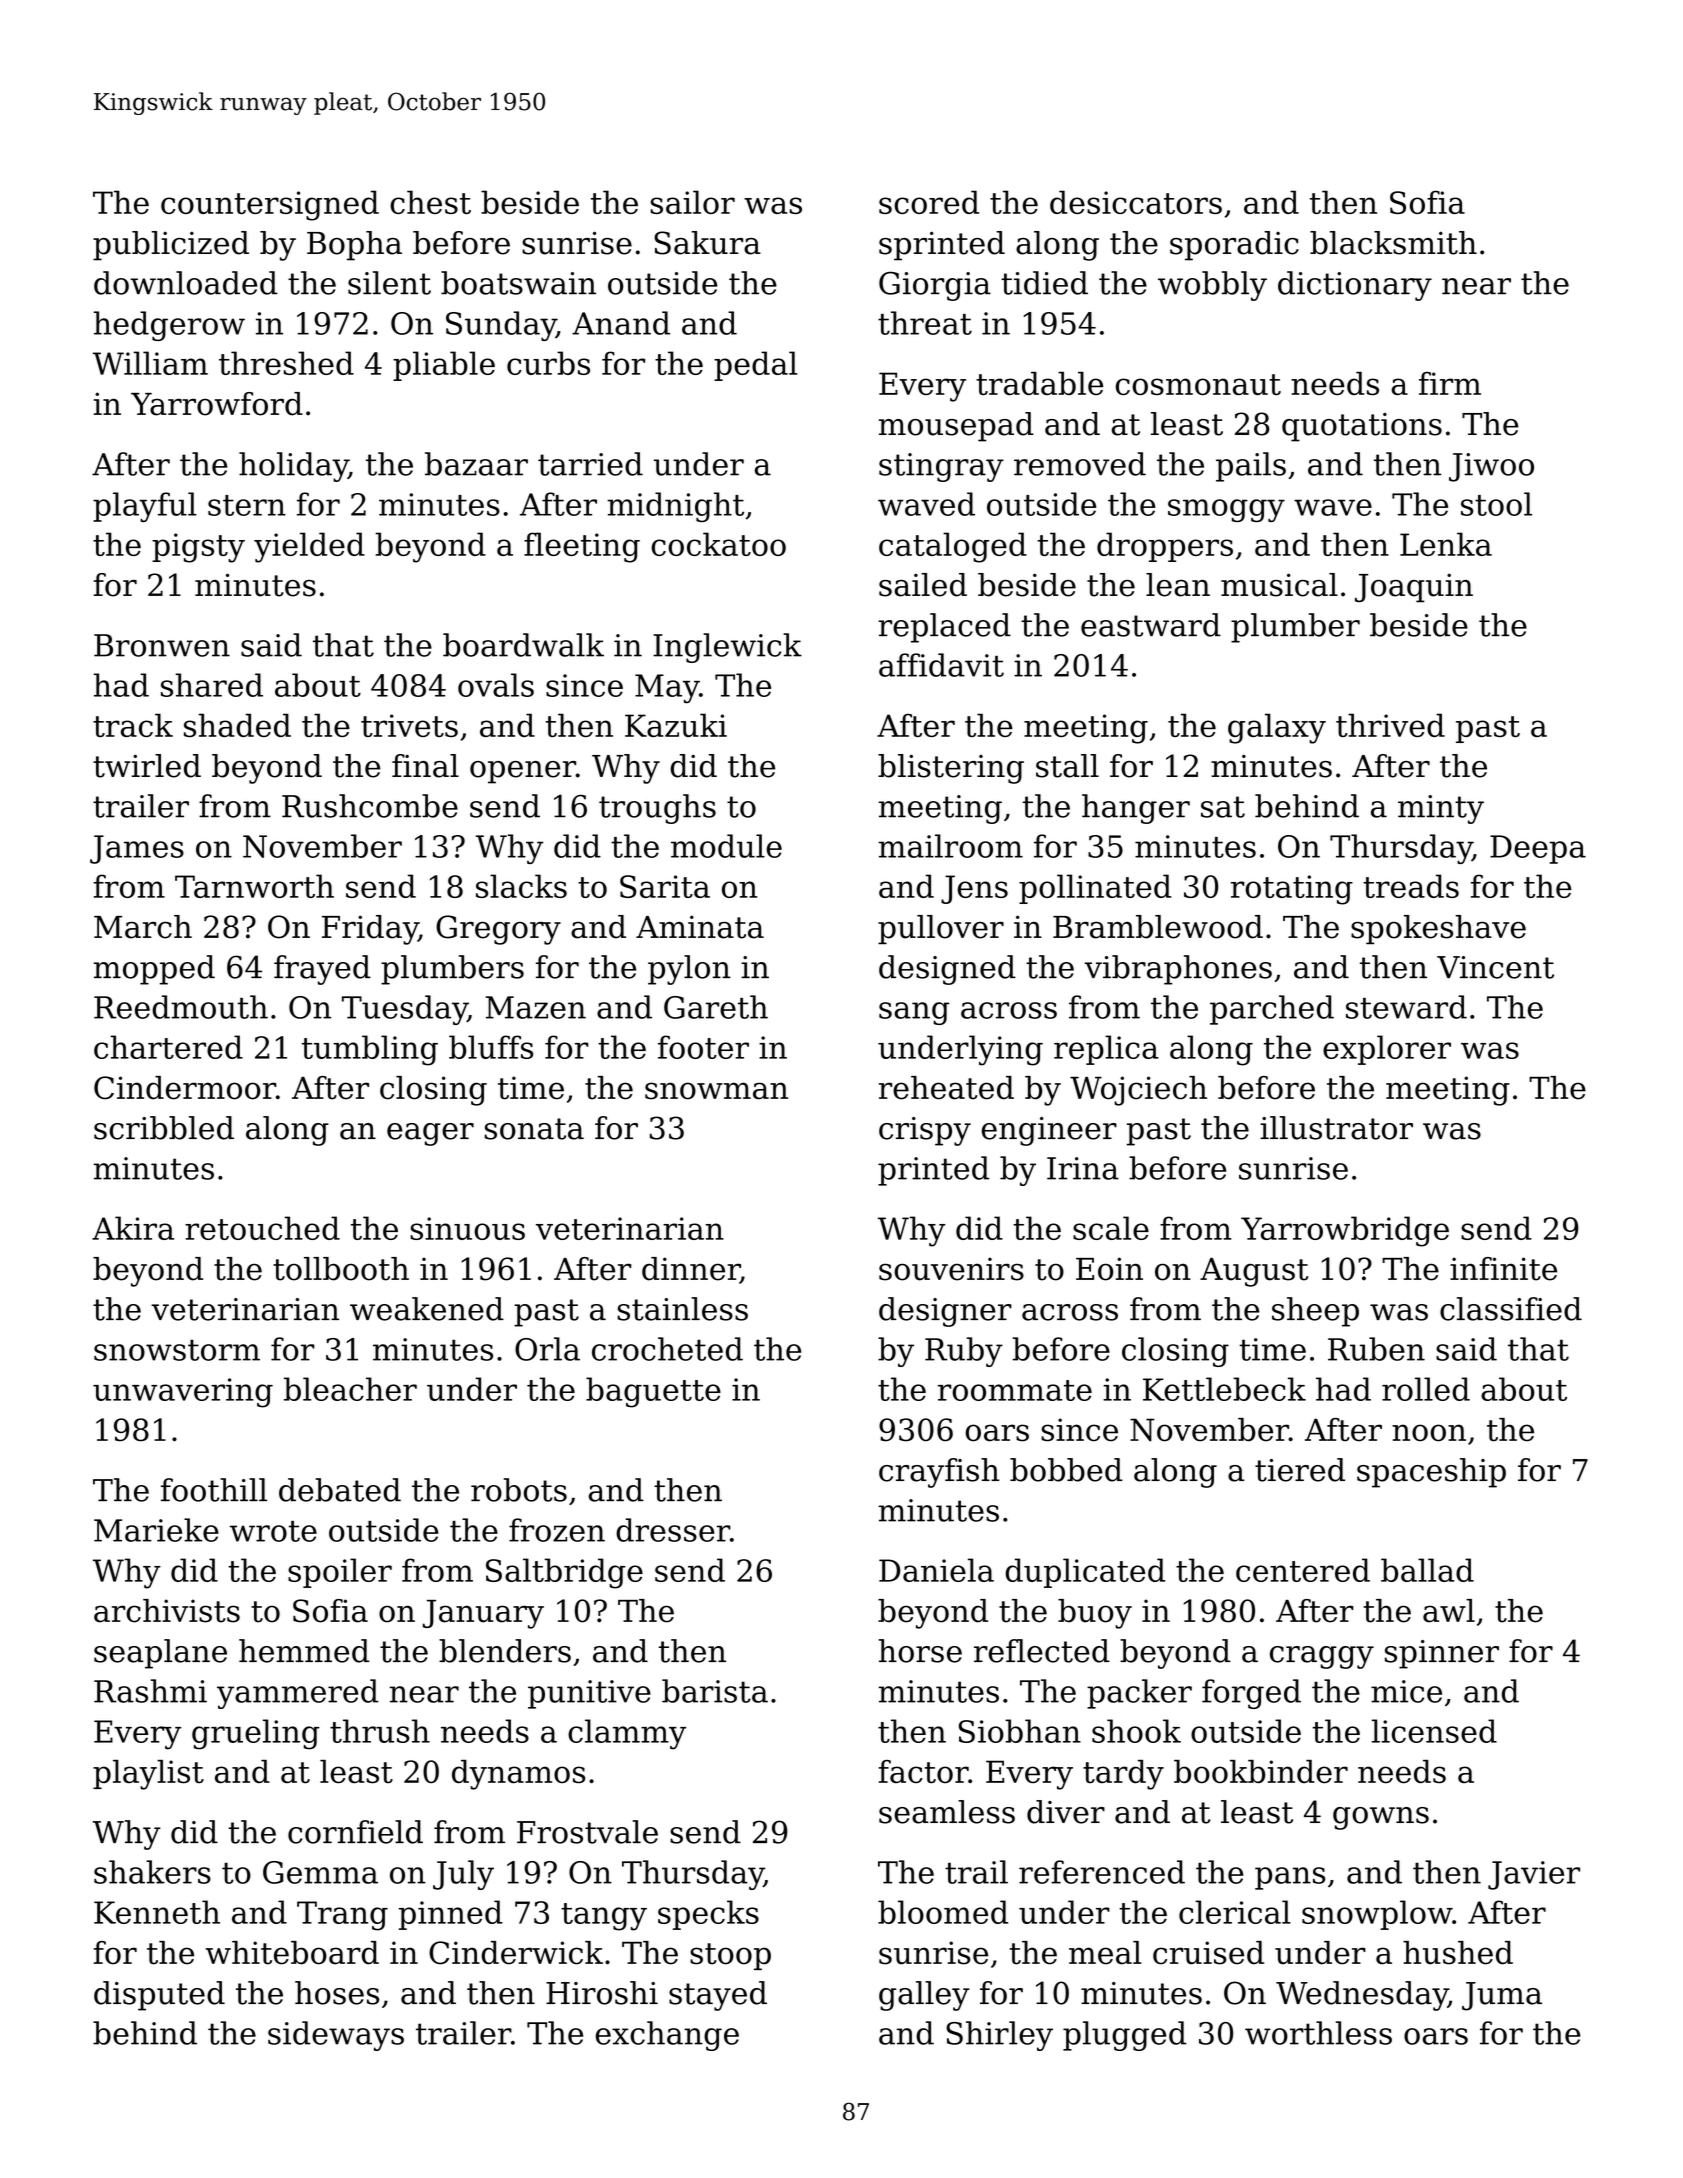  What do you see at coordinates (1223, 807) in the document?
I see `sat` at bounding box center [1223, 807].
